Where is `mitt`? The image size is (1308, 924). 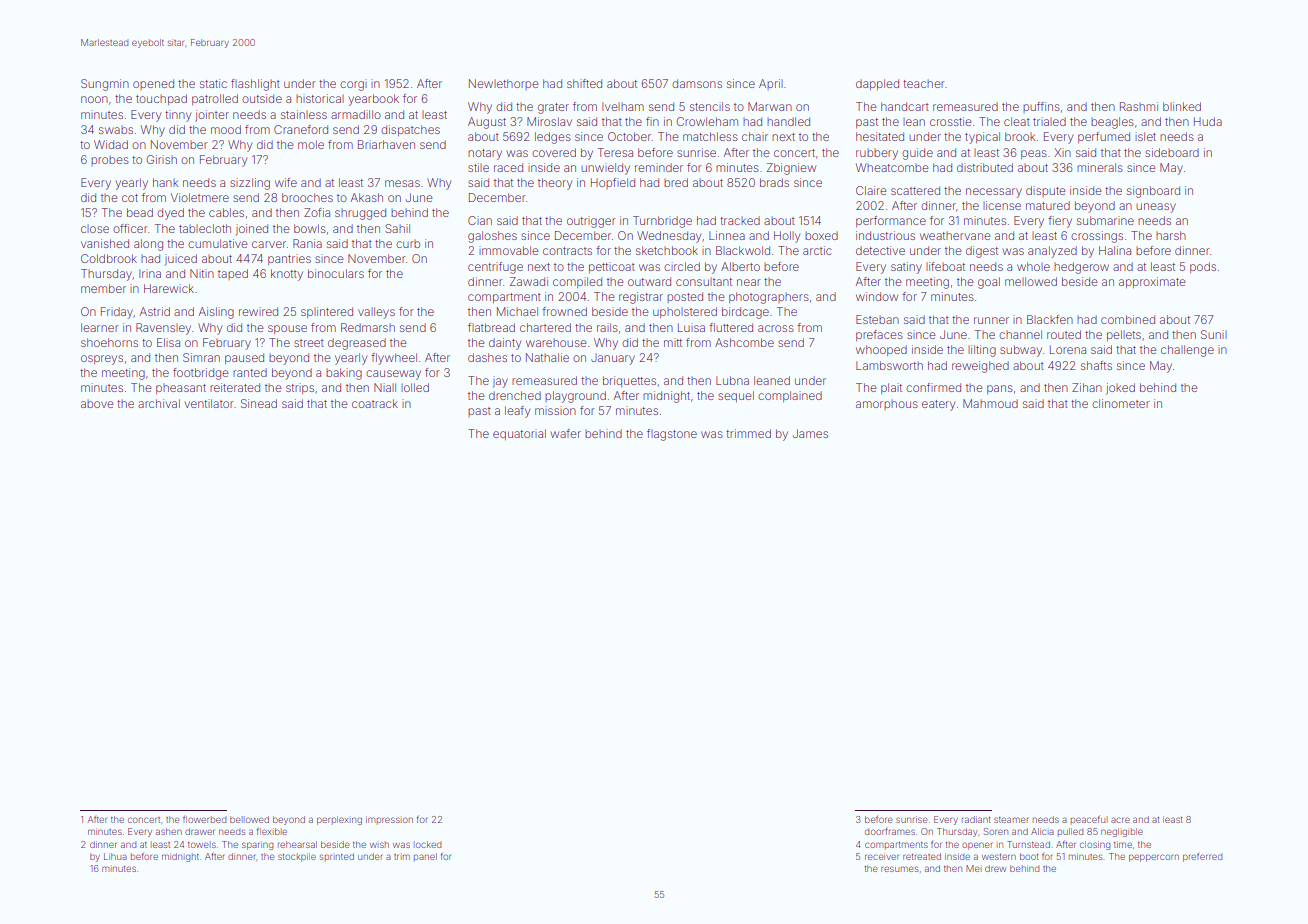
mitt is located at coordinates (673, 342).
